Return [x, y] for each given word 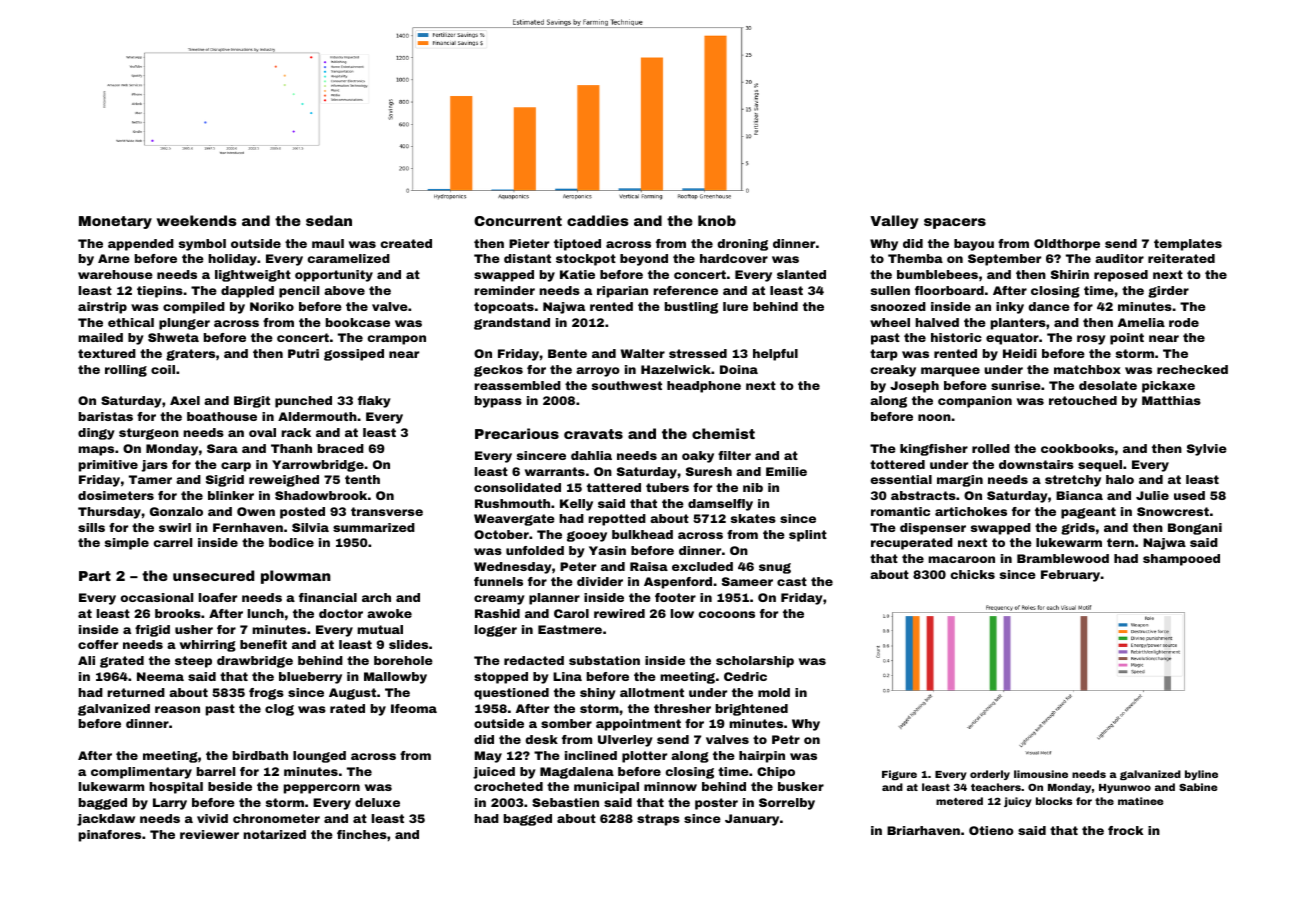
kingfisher [934, 450]
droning [742, 245]
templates [1188, 245]
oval [262, 432]
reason [177, 709]
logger [496, 631]
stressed [698, 353]
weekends [197, 220]
